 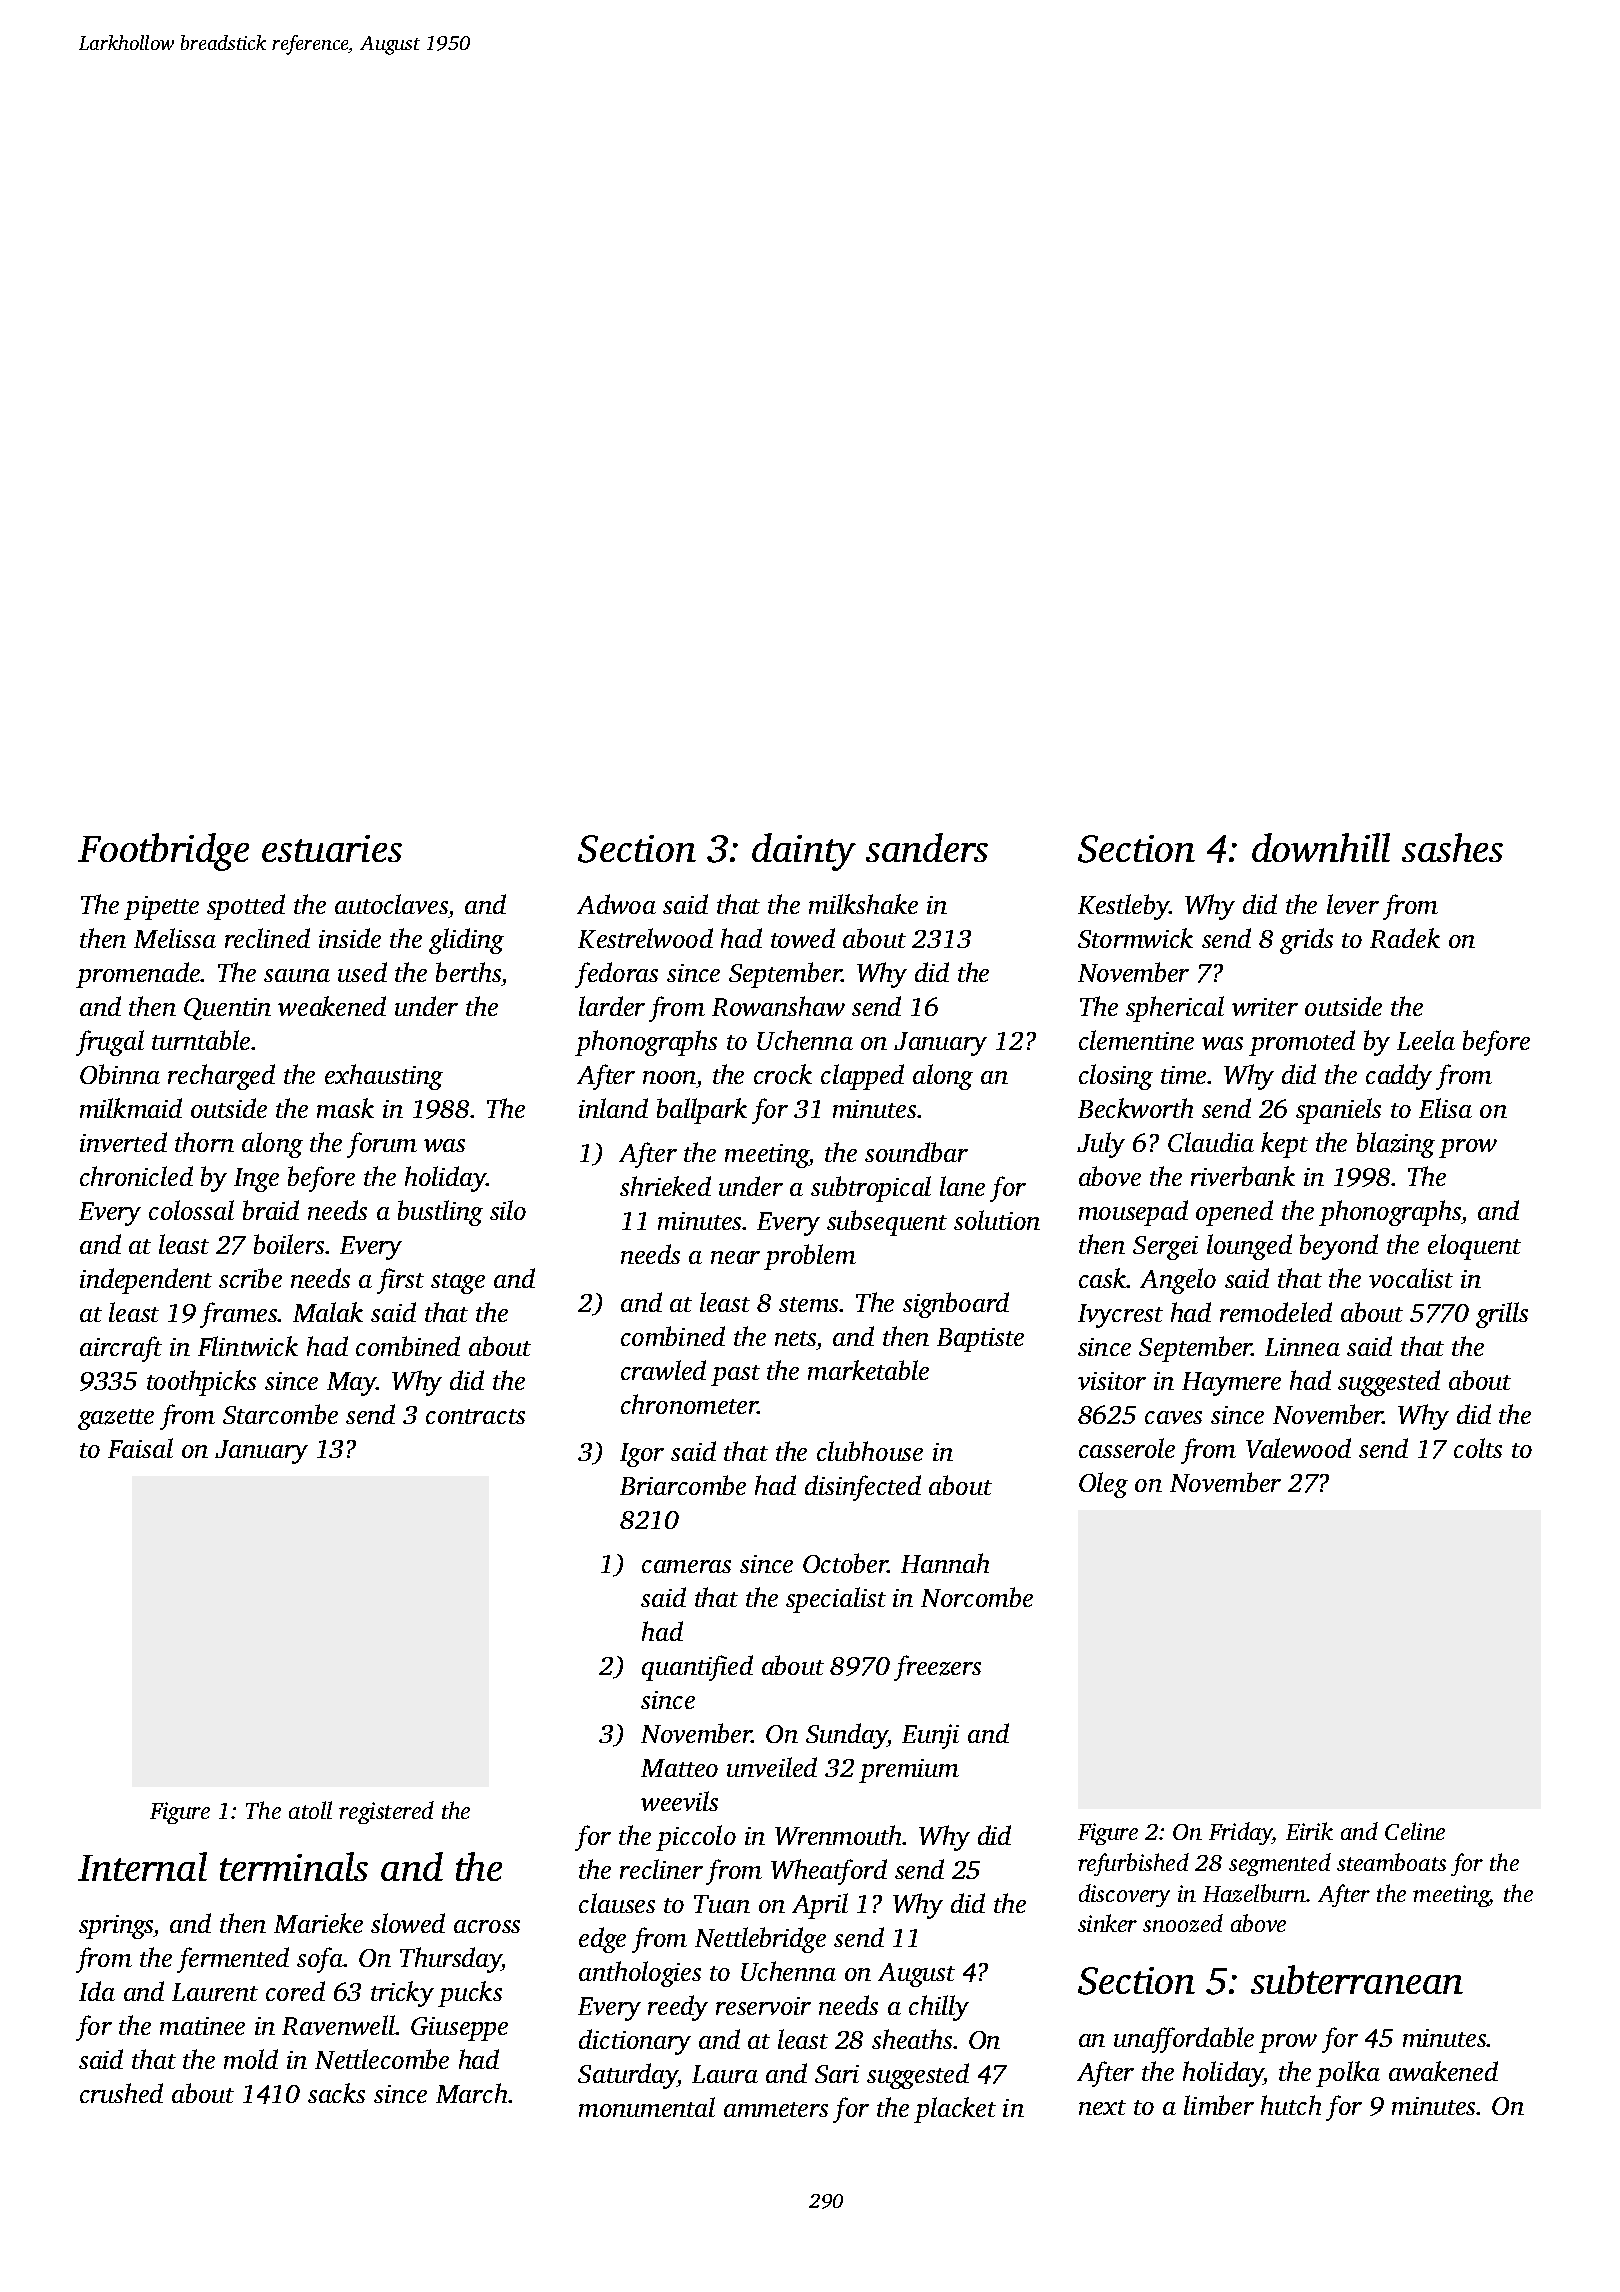 I want to click on March, so click(x=471, y=2093).
